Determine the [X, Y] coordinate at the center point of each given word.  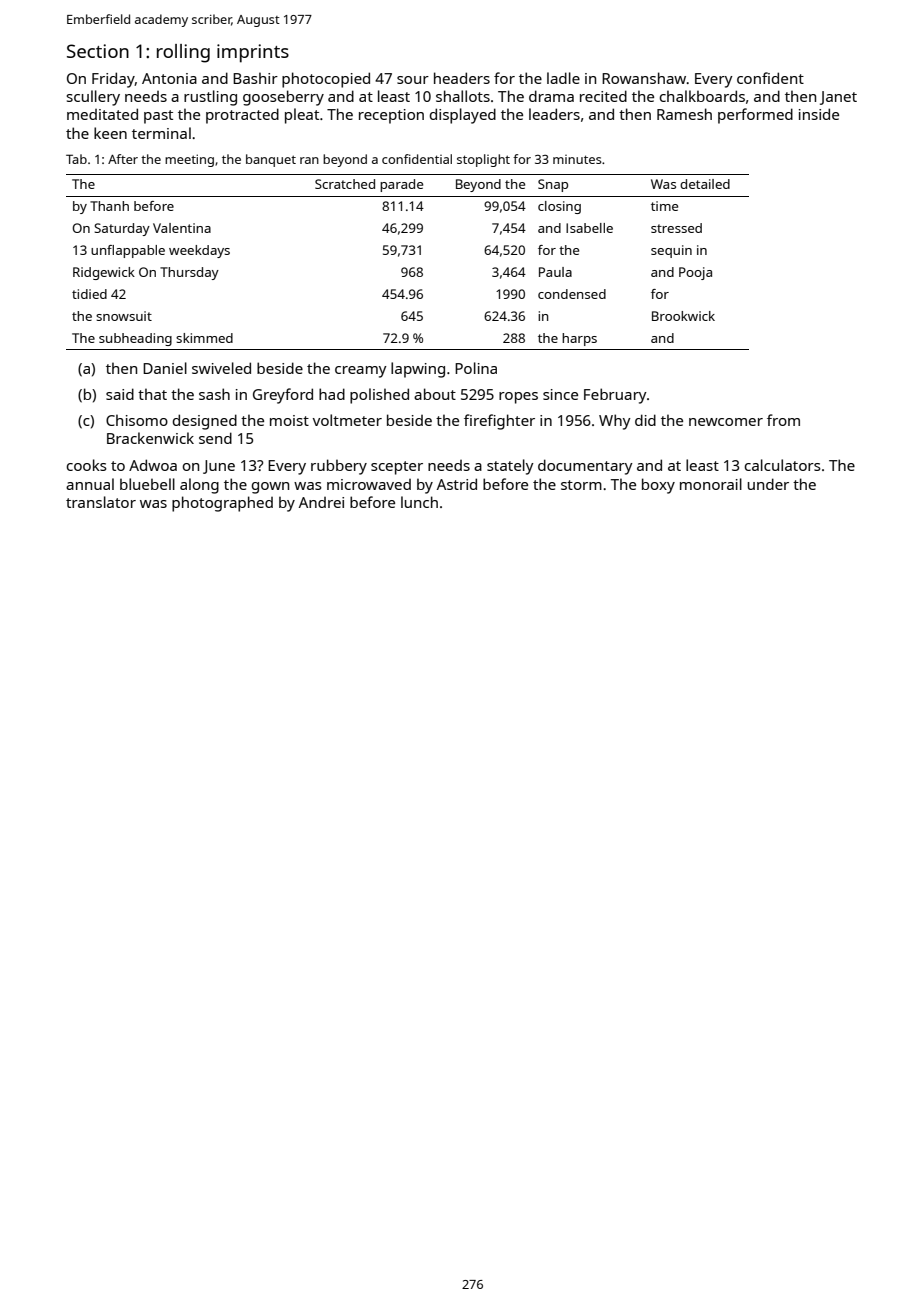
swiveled [221, 368]
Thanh [109, 206]
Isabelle [589, 228]
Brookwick [683, 316]
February [615, 396]
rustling [210, 98]
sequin [671, 251]
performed [755, 116]
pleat [302, 116]
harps [579, 339]
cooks [87, 465]
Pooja [695, 273]
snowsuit [124, 316]
